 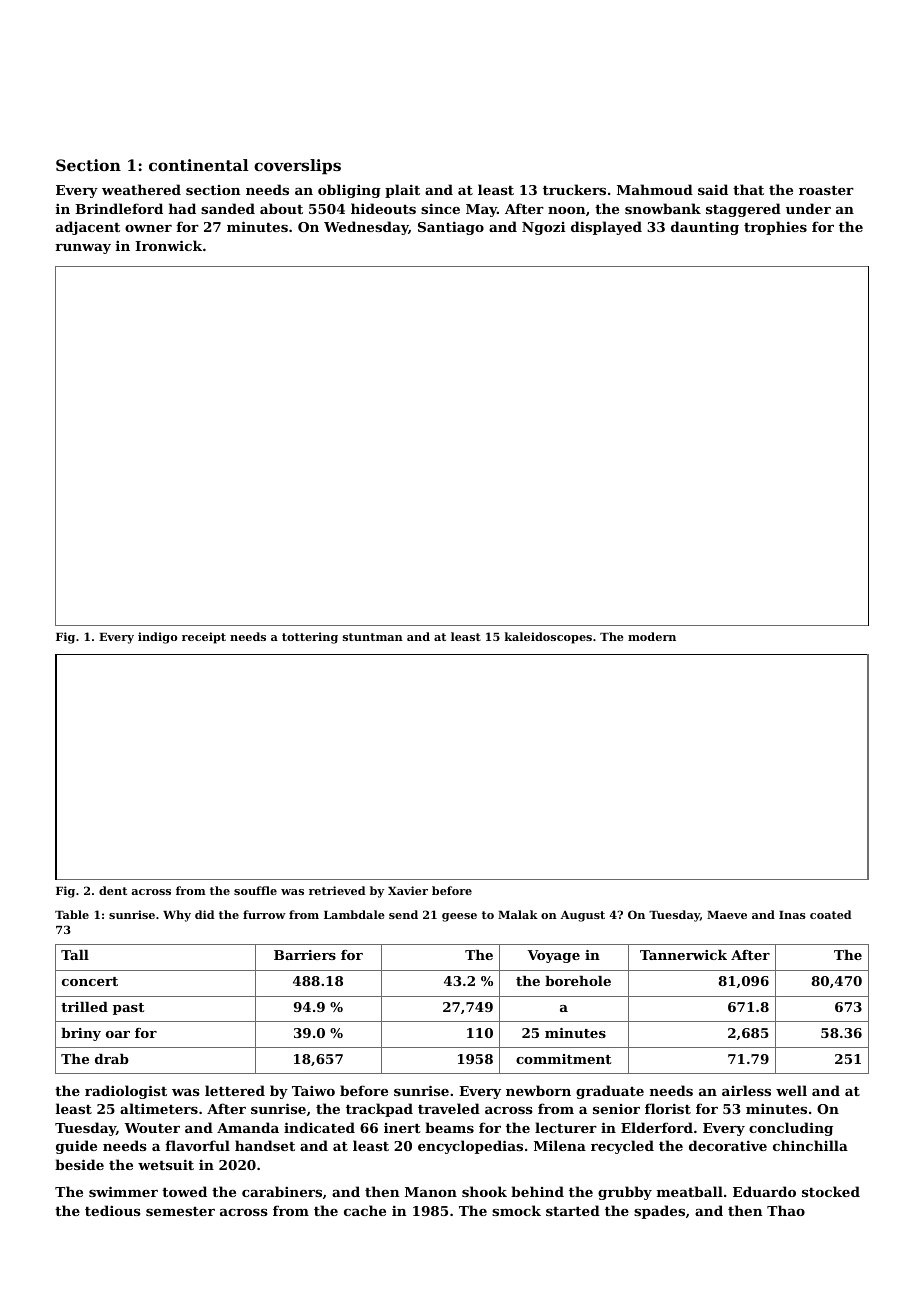 What do you see at coordinates (578, 981) in the screenshot?
I see `borehole` at bounding box center [578, 981].
